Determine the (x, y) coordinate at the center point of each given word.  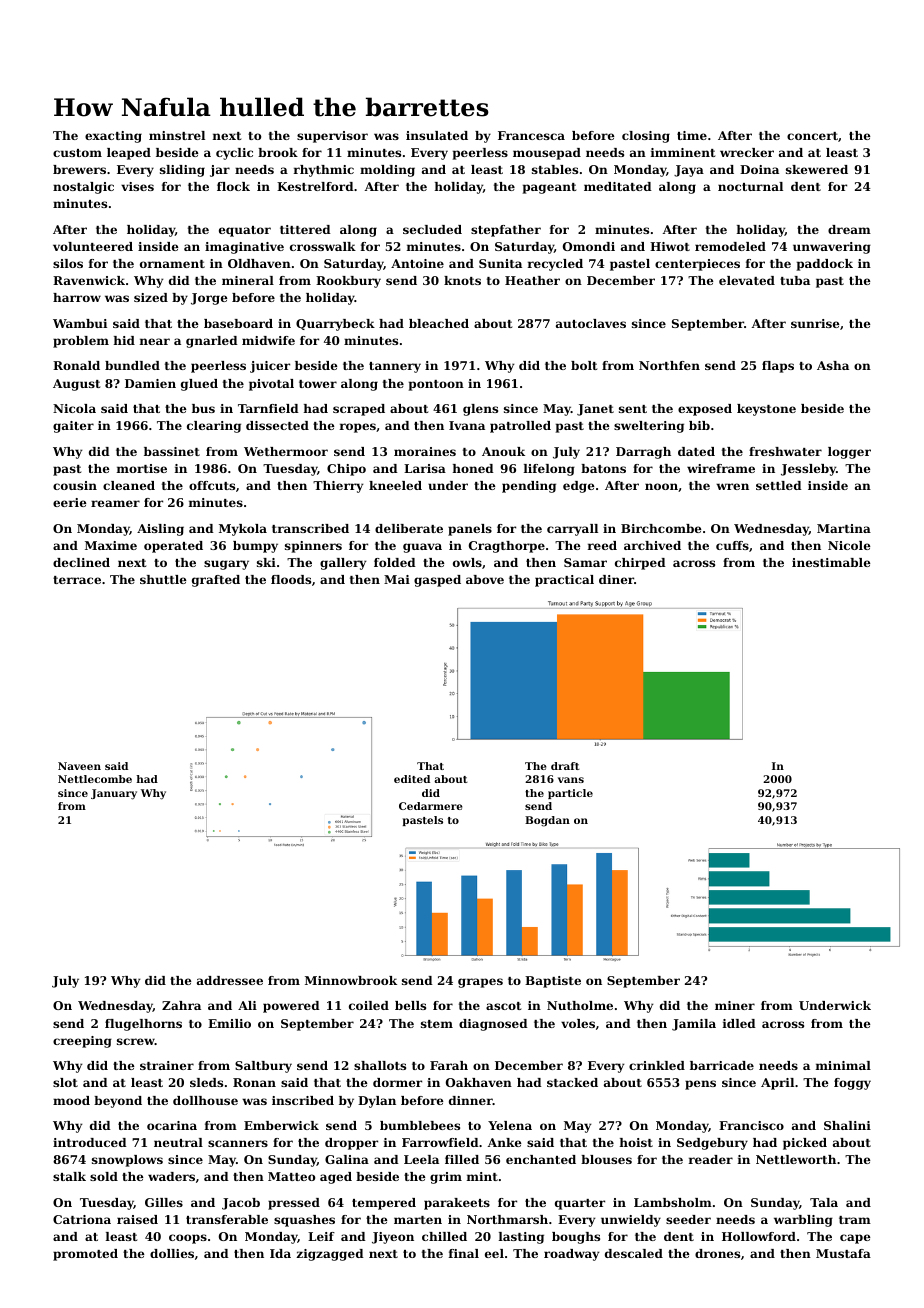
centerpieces (697, 265)
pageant (549, 188)
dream (849, 229)
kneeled (395, 485)
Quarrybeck (335, 325)
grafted (216, 581)
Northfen (669, 365)
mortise (142, 468)
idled (739, 1023)
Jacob (241, 1204)
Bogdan (547, 821)
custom (77, 153)
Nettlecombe (95, 779)
